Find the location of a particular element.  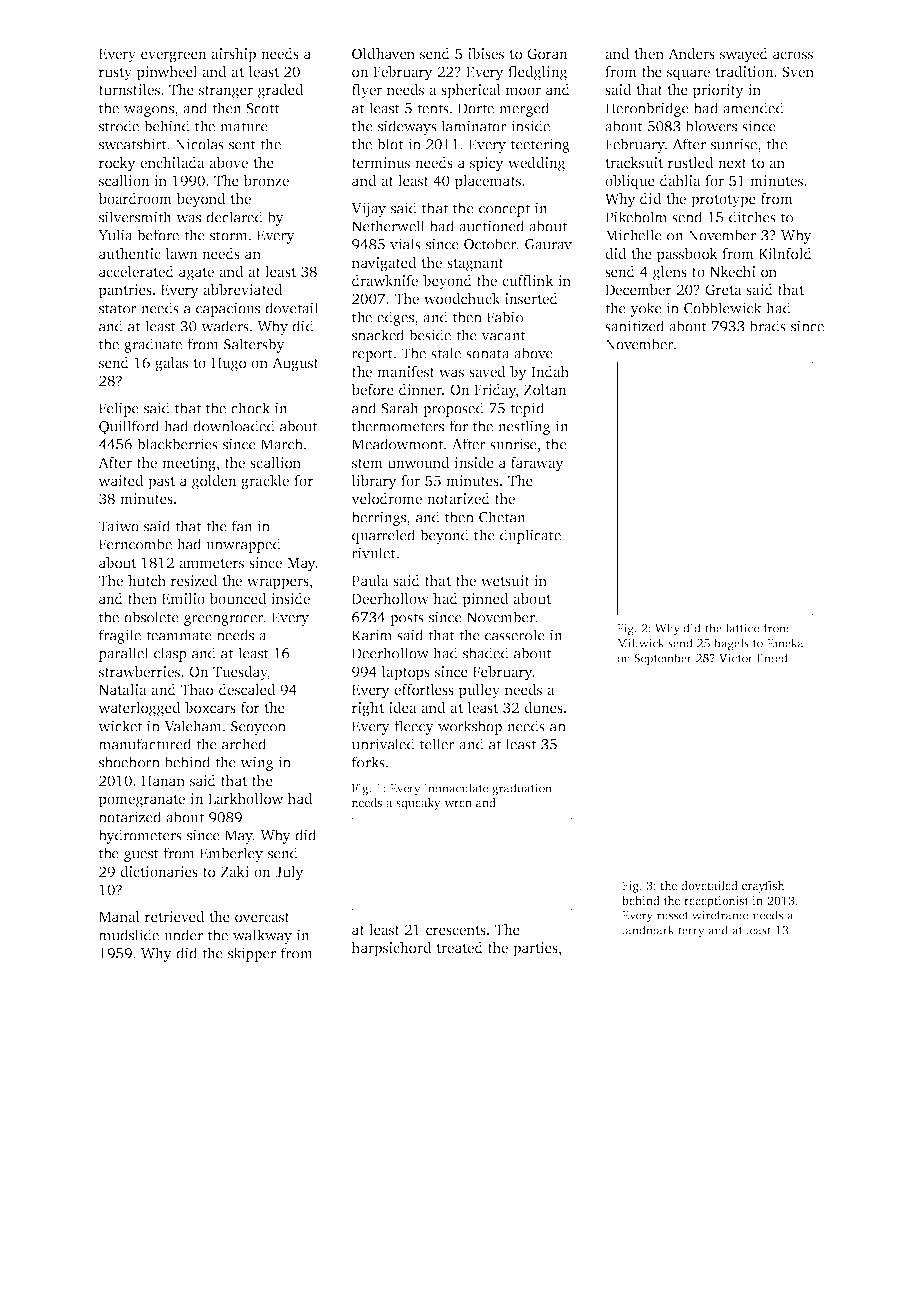

ibises is located at coordinates (486, 53).
